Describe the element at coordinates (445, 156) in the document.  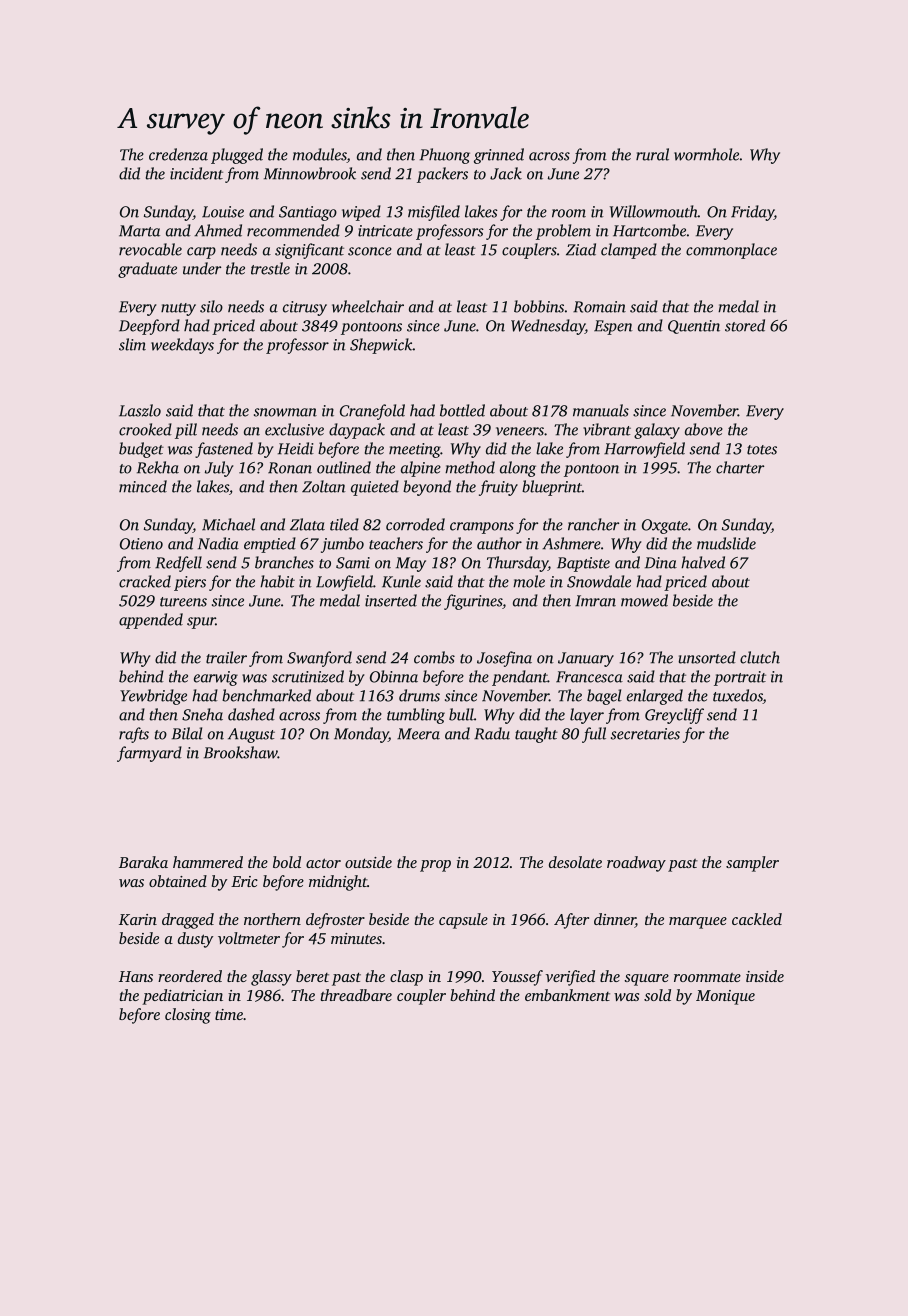
I see `Phuong` at that location.
